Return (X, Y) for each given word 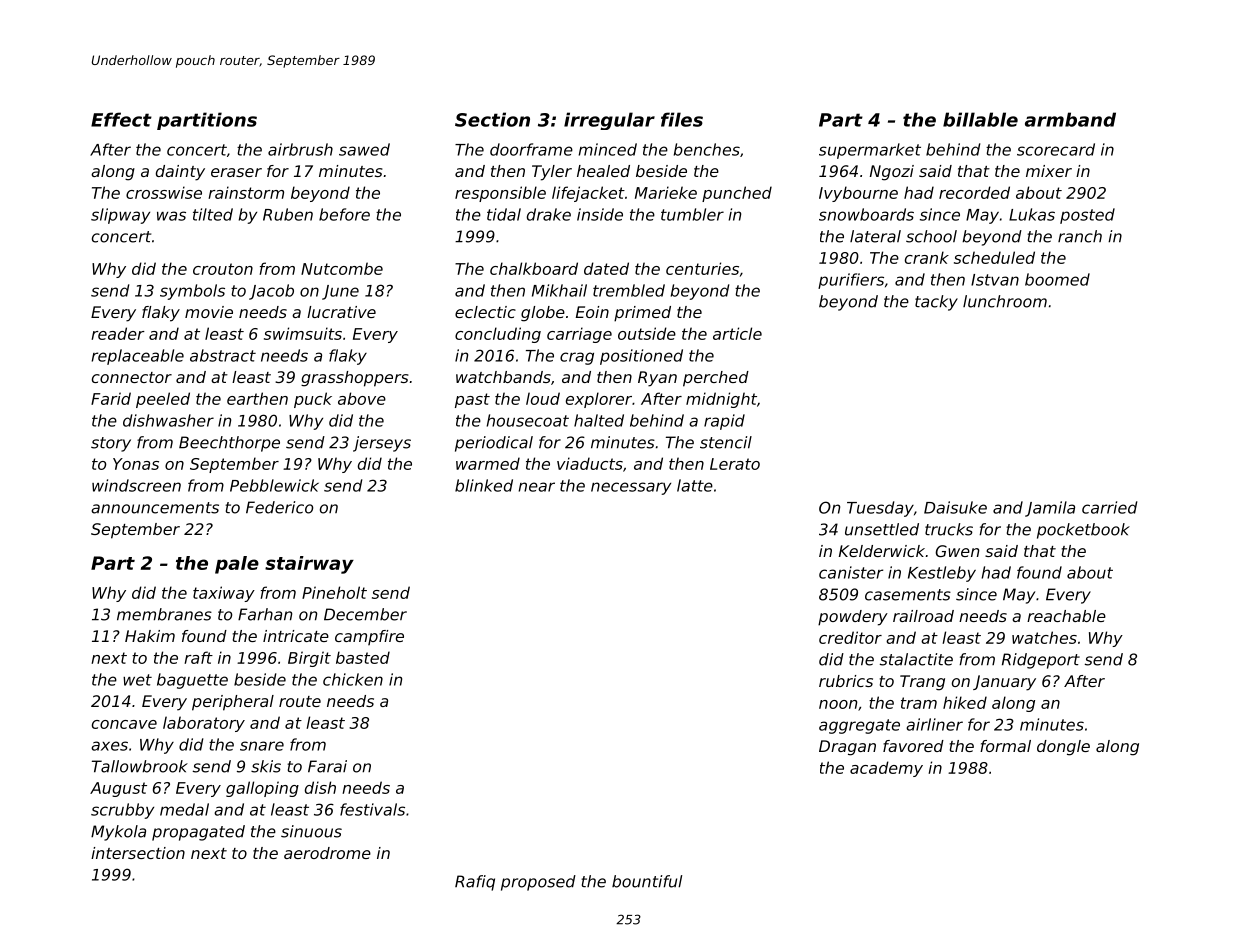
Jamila (1050, 509)
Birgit (309, 659)
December (365, 614)
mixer (1049, 171)
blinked (484, 485)
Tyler (552, 173)
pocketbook (1083, 531)
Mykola (118, 833)
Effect (121, 119)
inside (600, 214)
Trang (922, 683)
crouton (223, 269)
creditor (850, 637)
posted (1087, 216)
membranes (164, 614)
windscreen (136, 485)
